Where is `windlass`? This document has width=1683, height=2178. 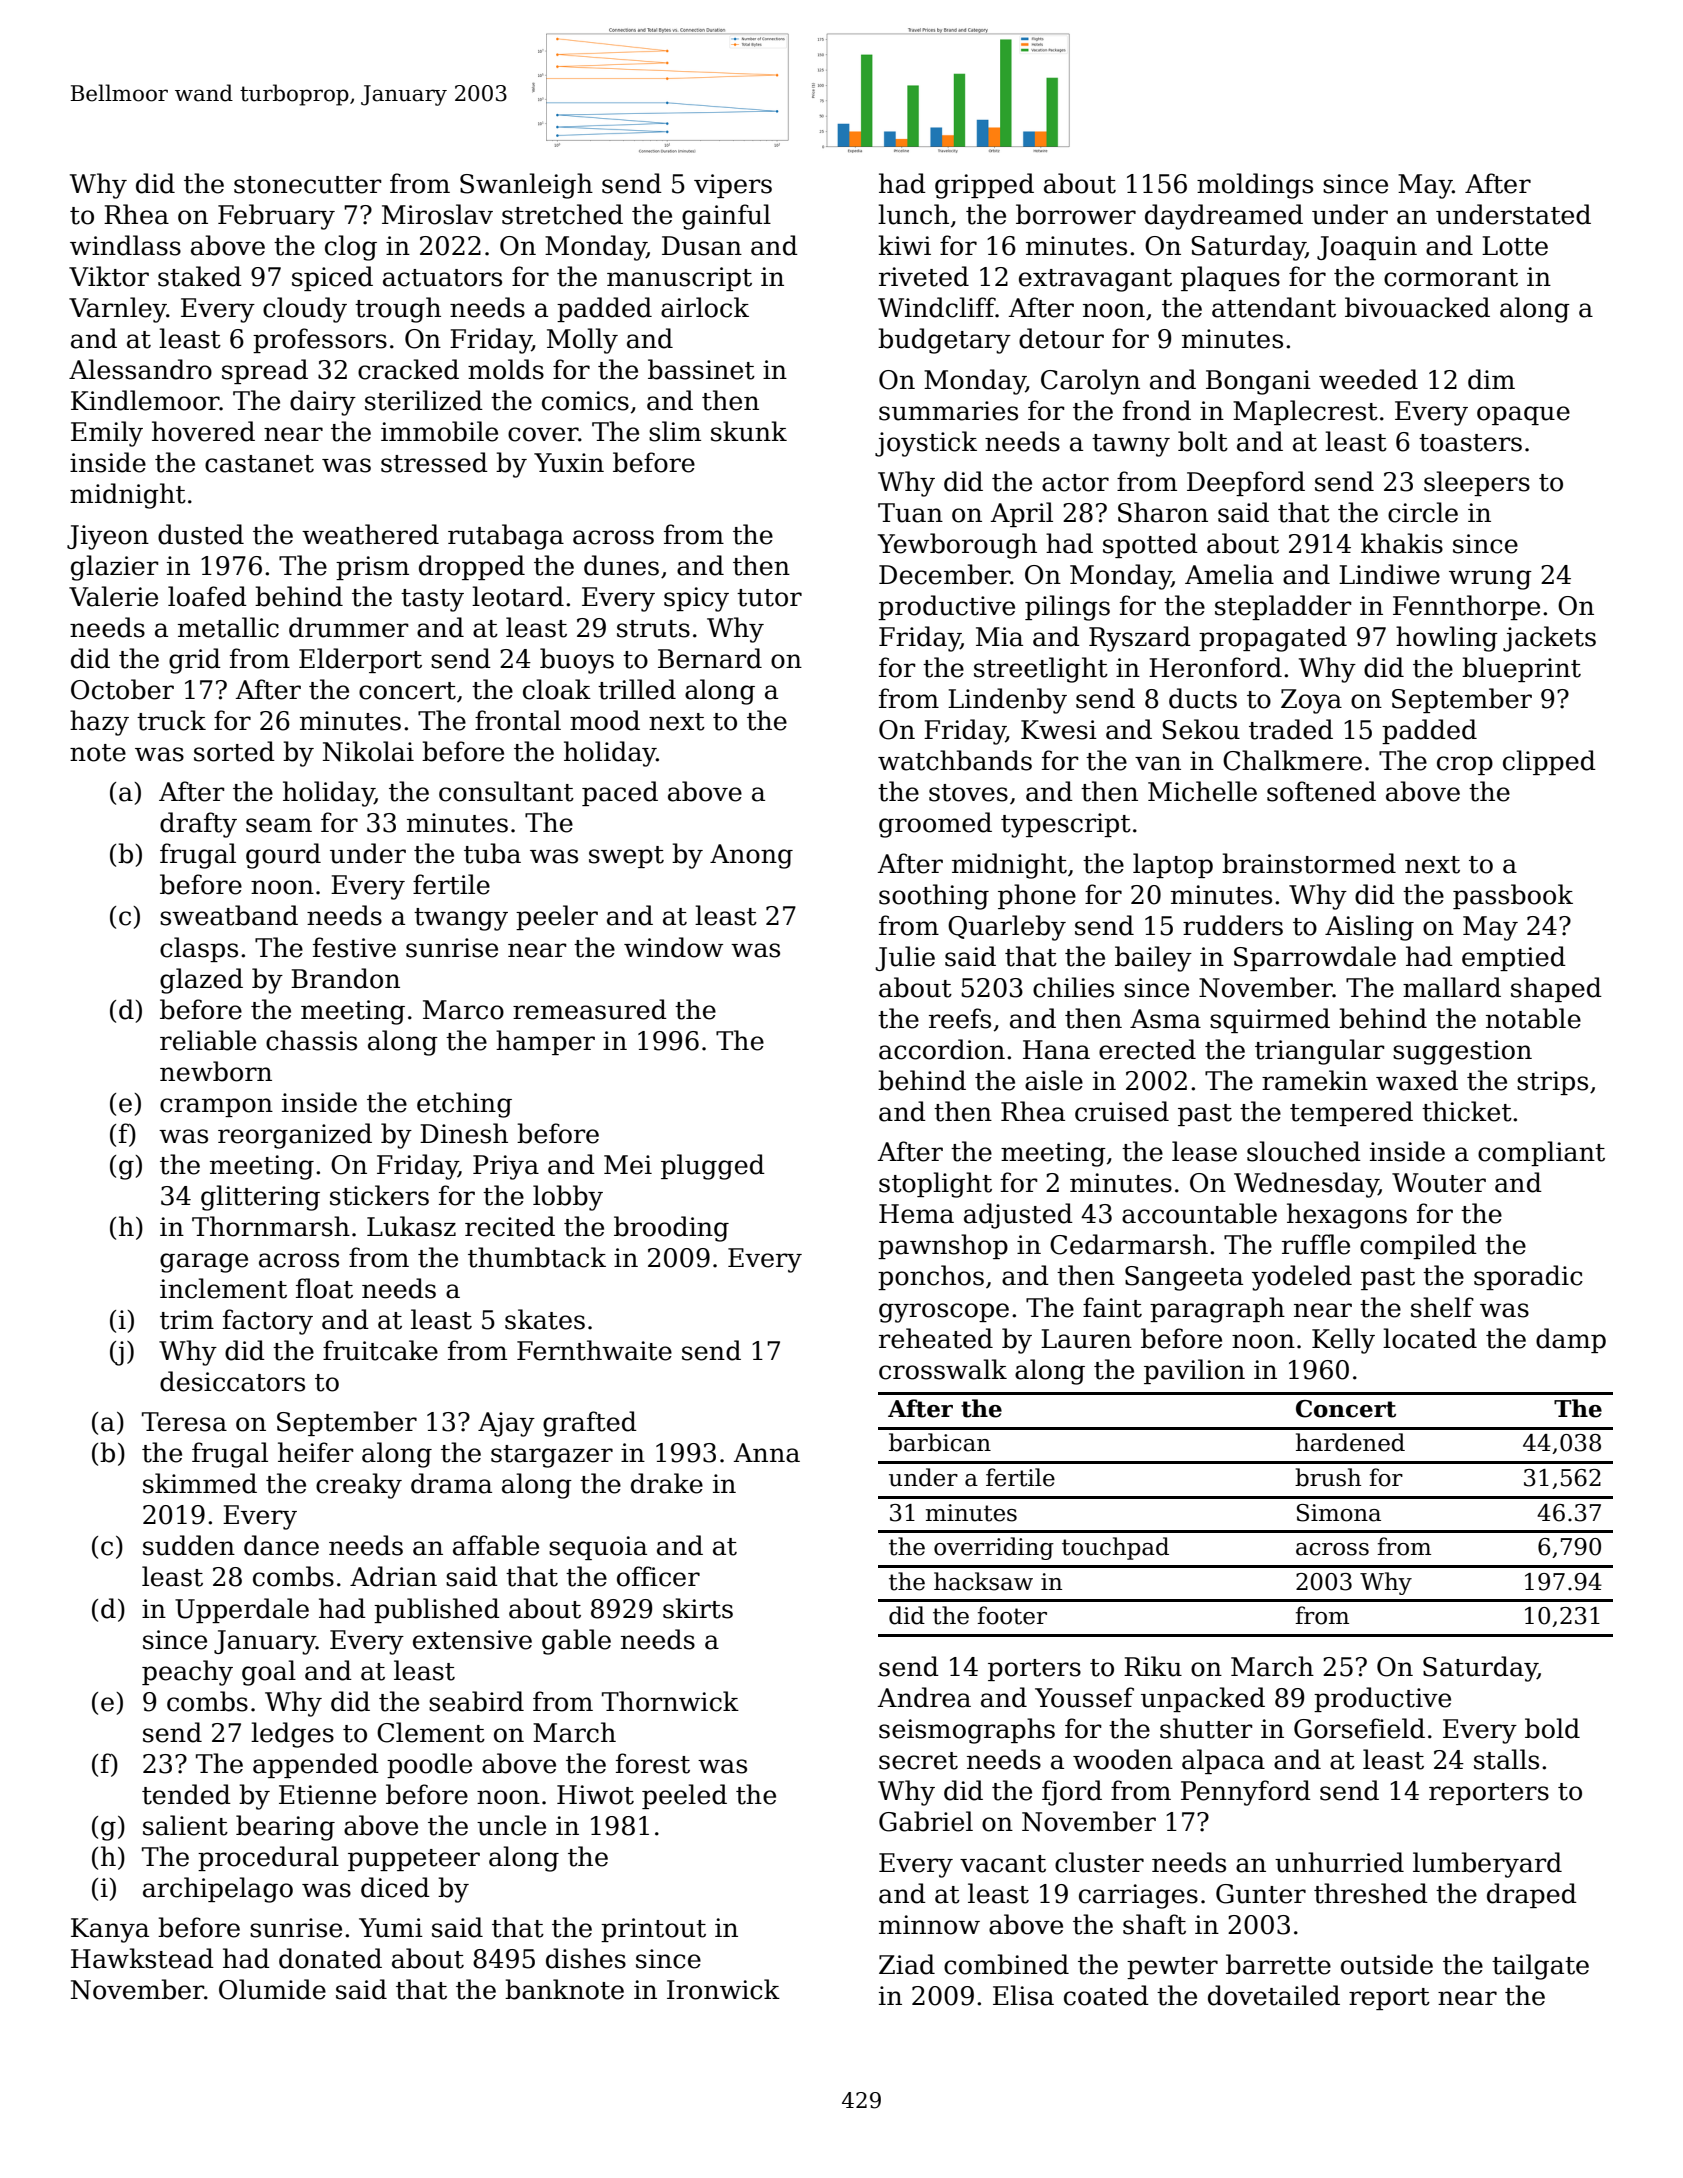 windlass is located at coordinates (125, 245).
